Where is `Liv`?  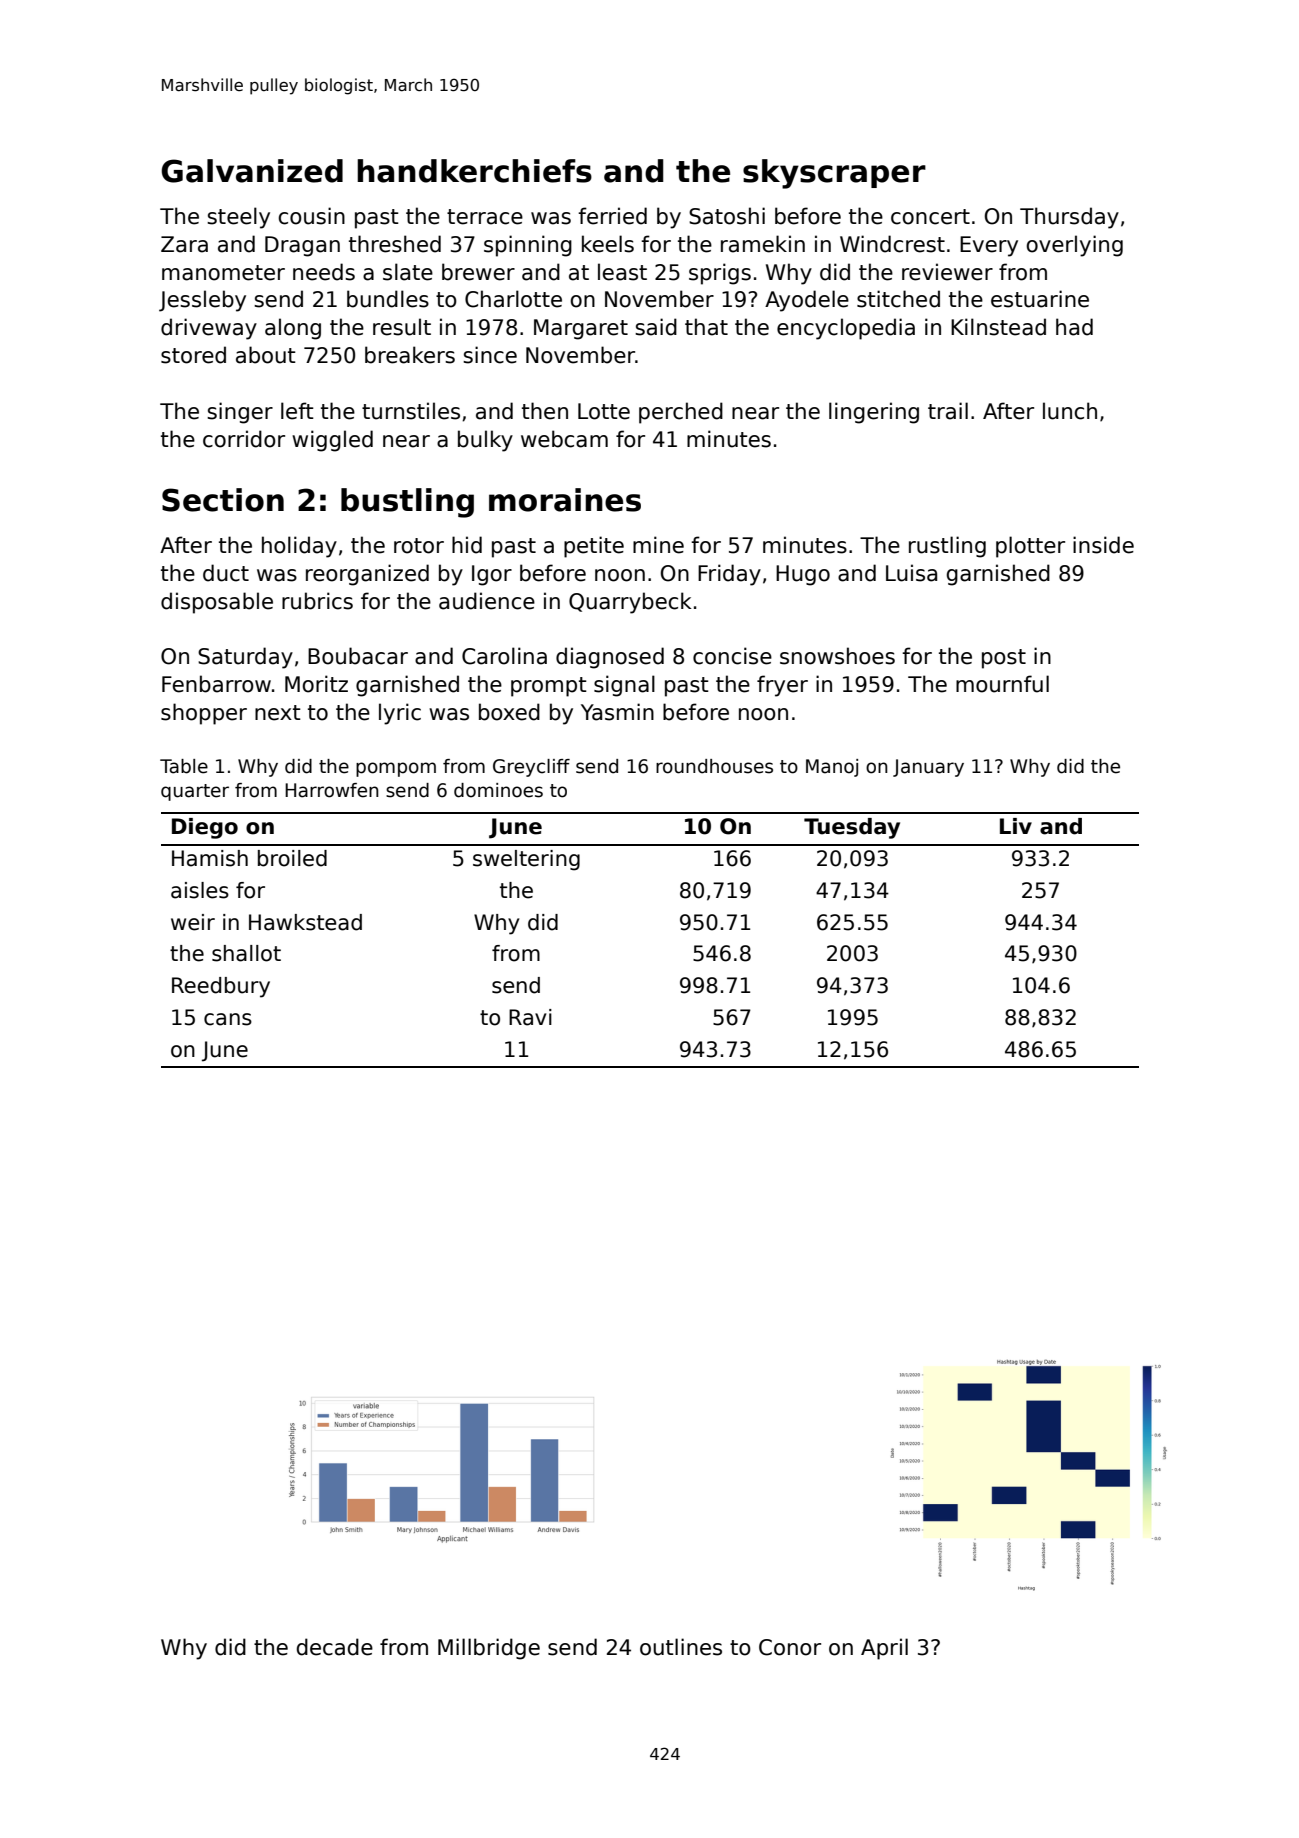 Liv is located at coordinates (1016, 826).
